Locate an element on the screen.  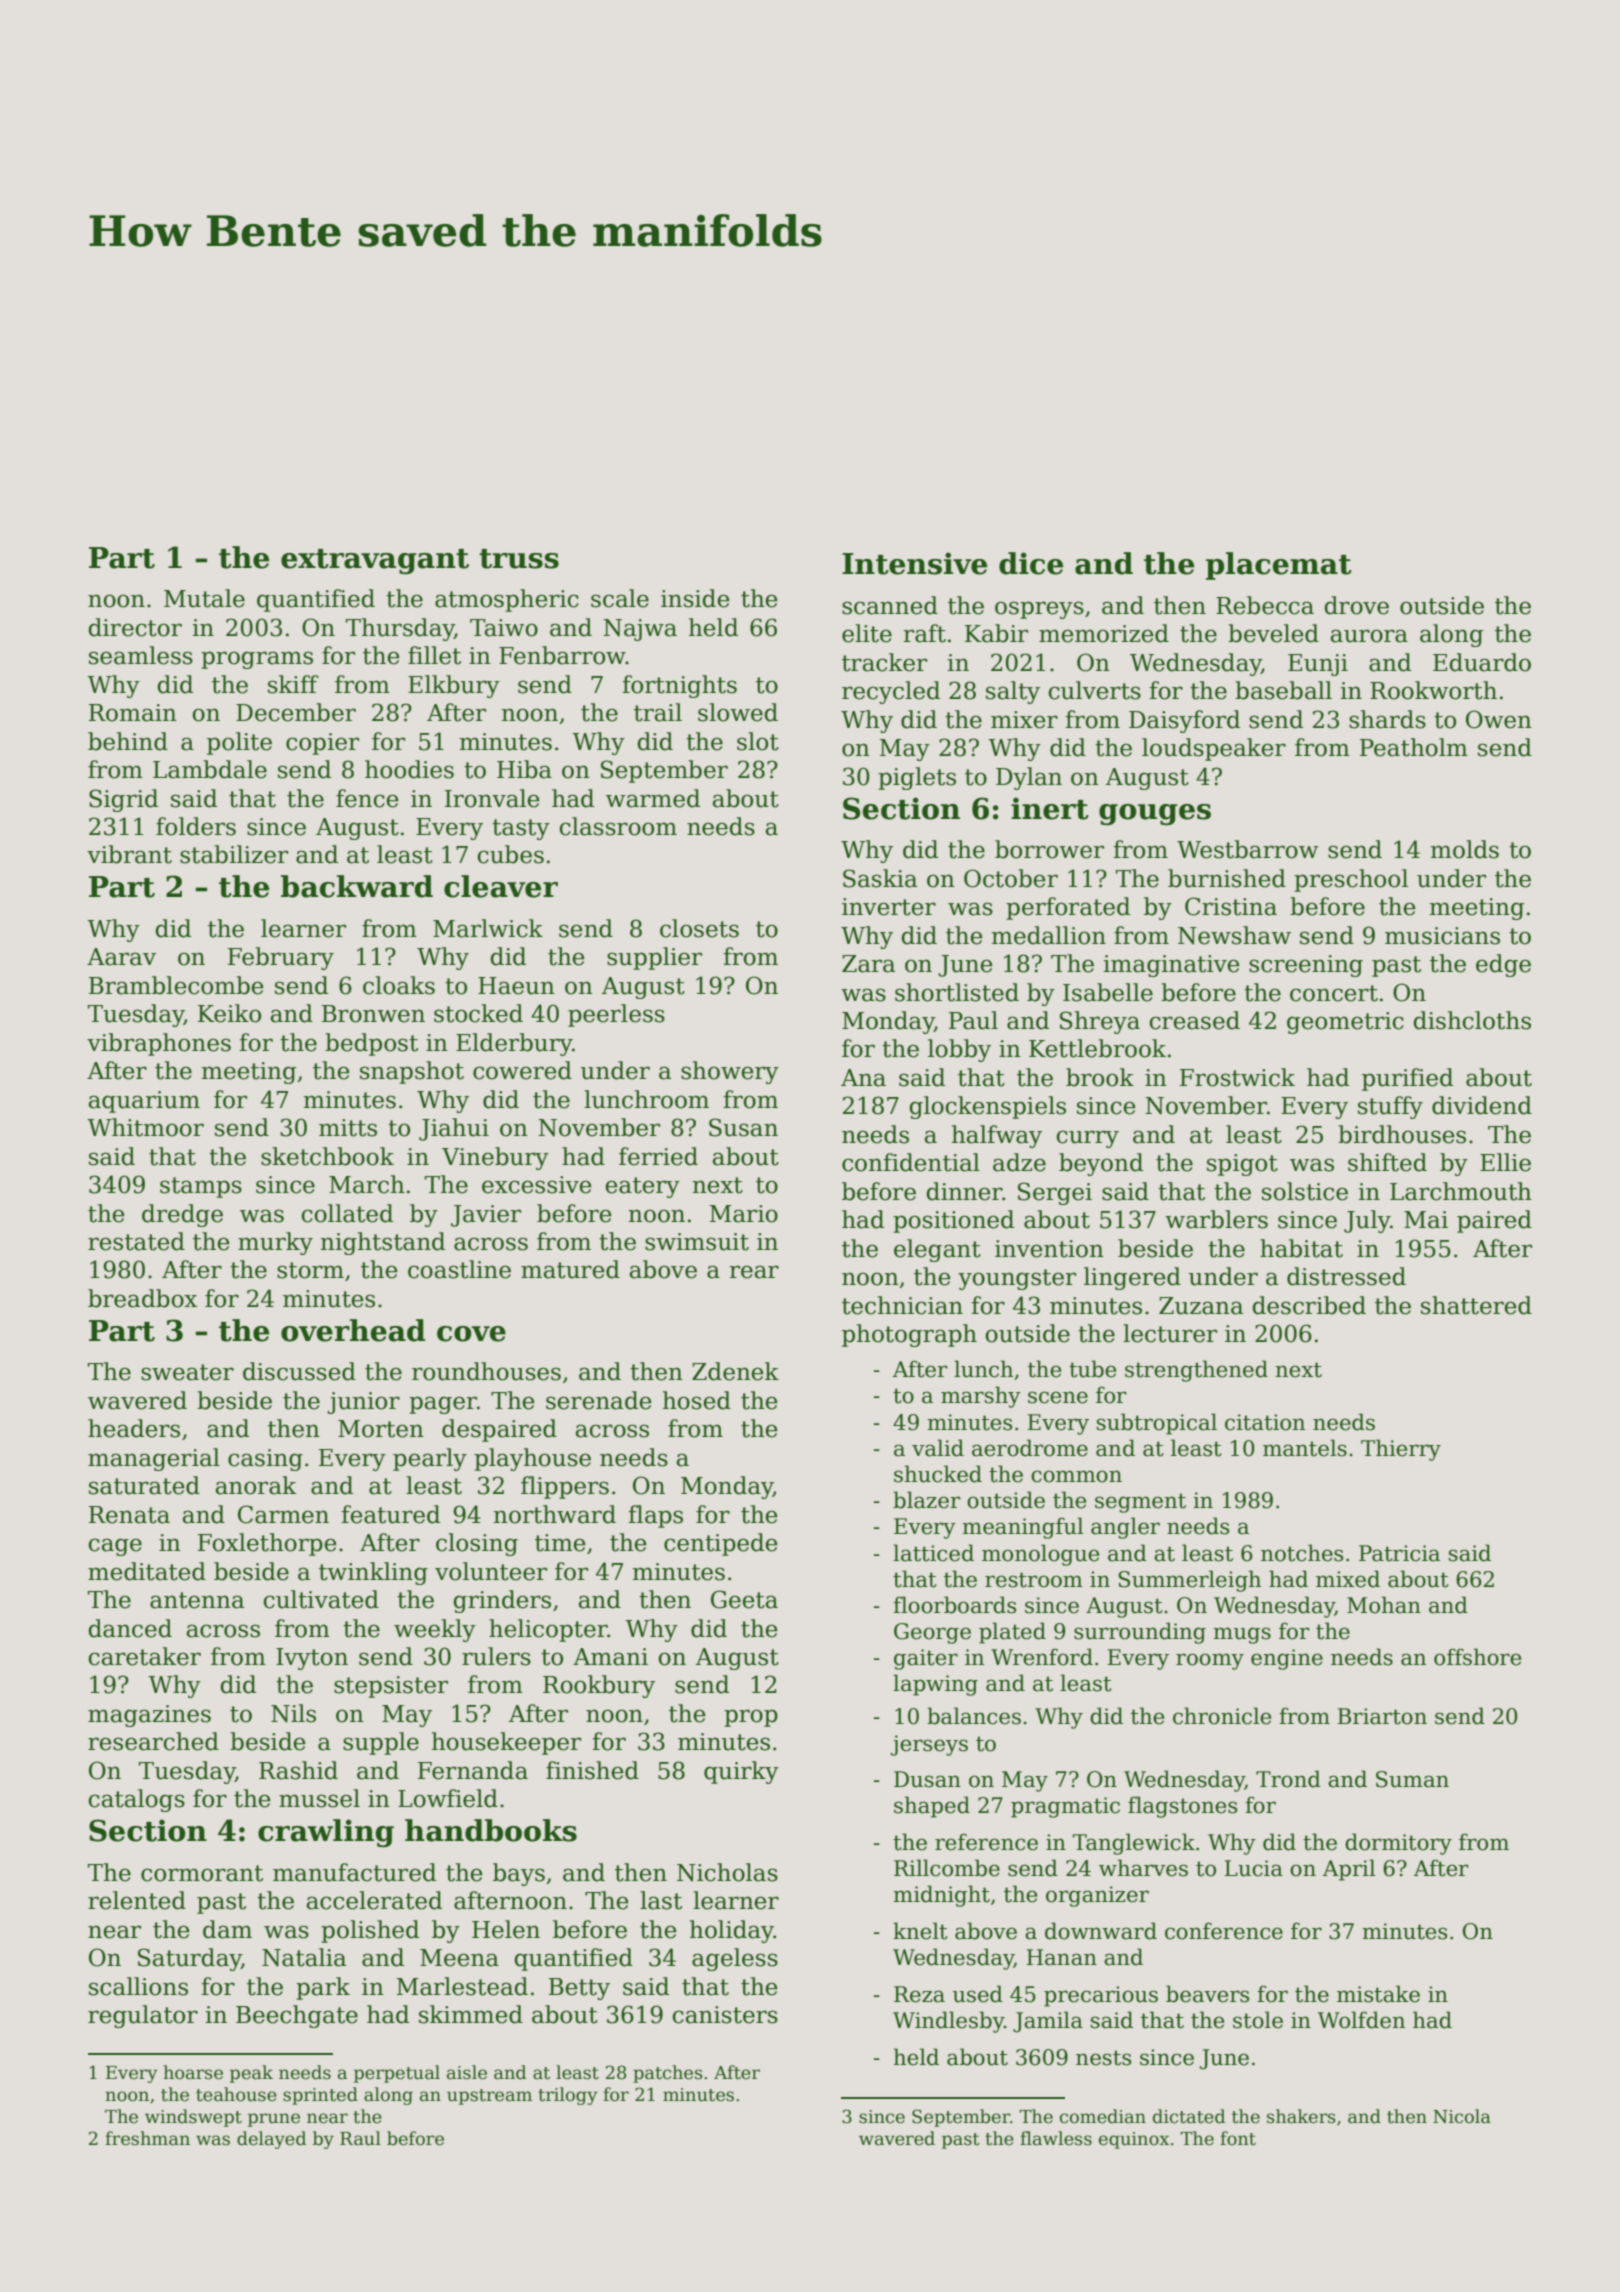
positioned is located at coordinates (953, 1221).
